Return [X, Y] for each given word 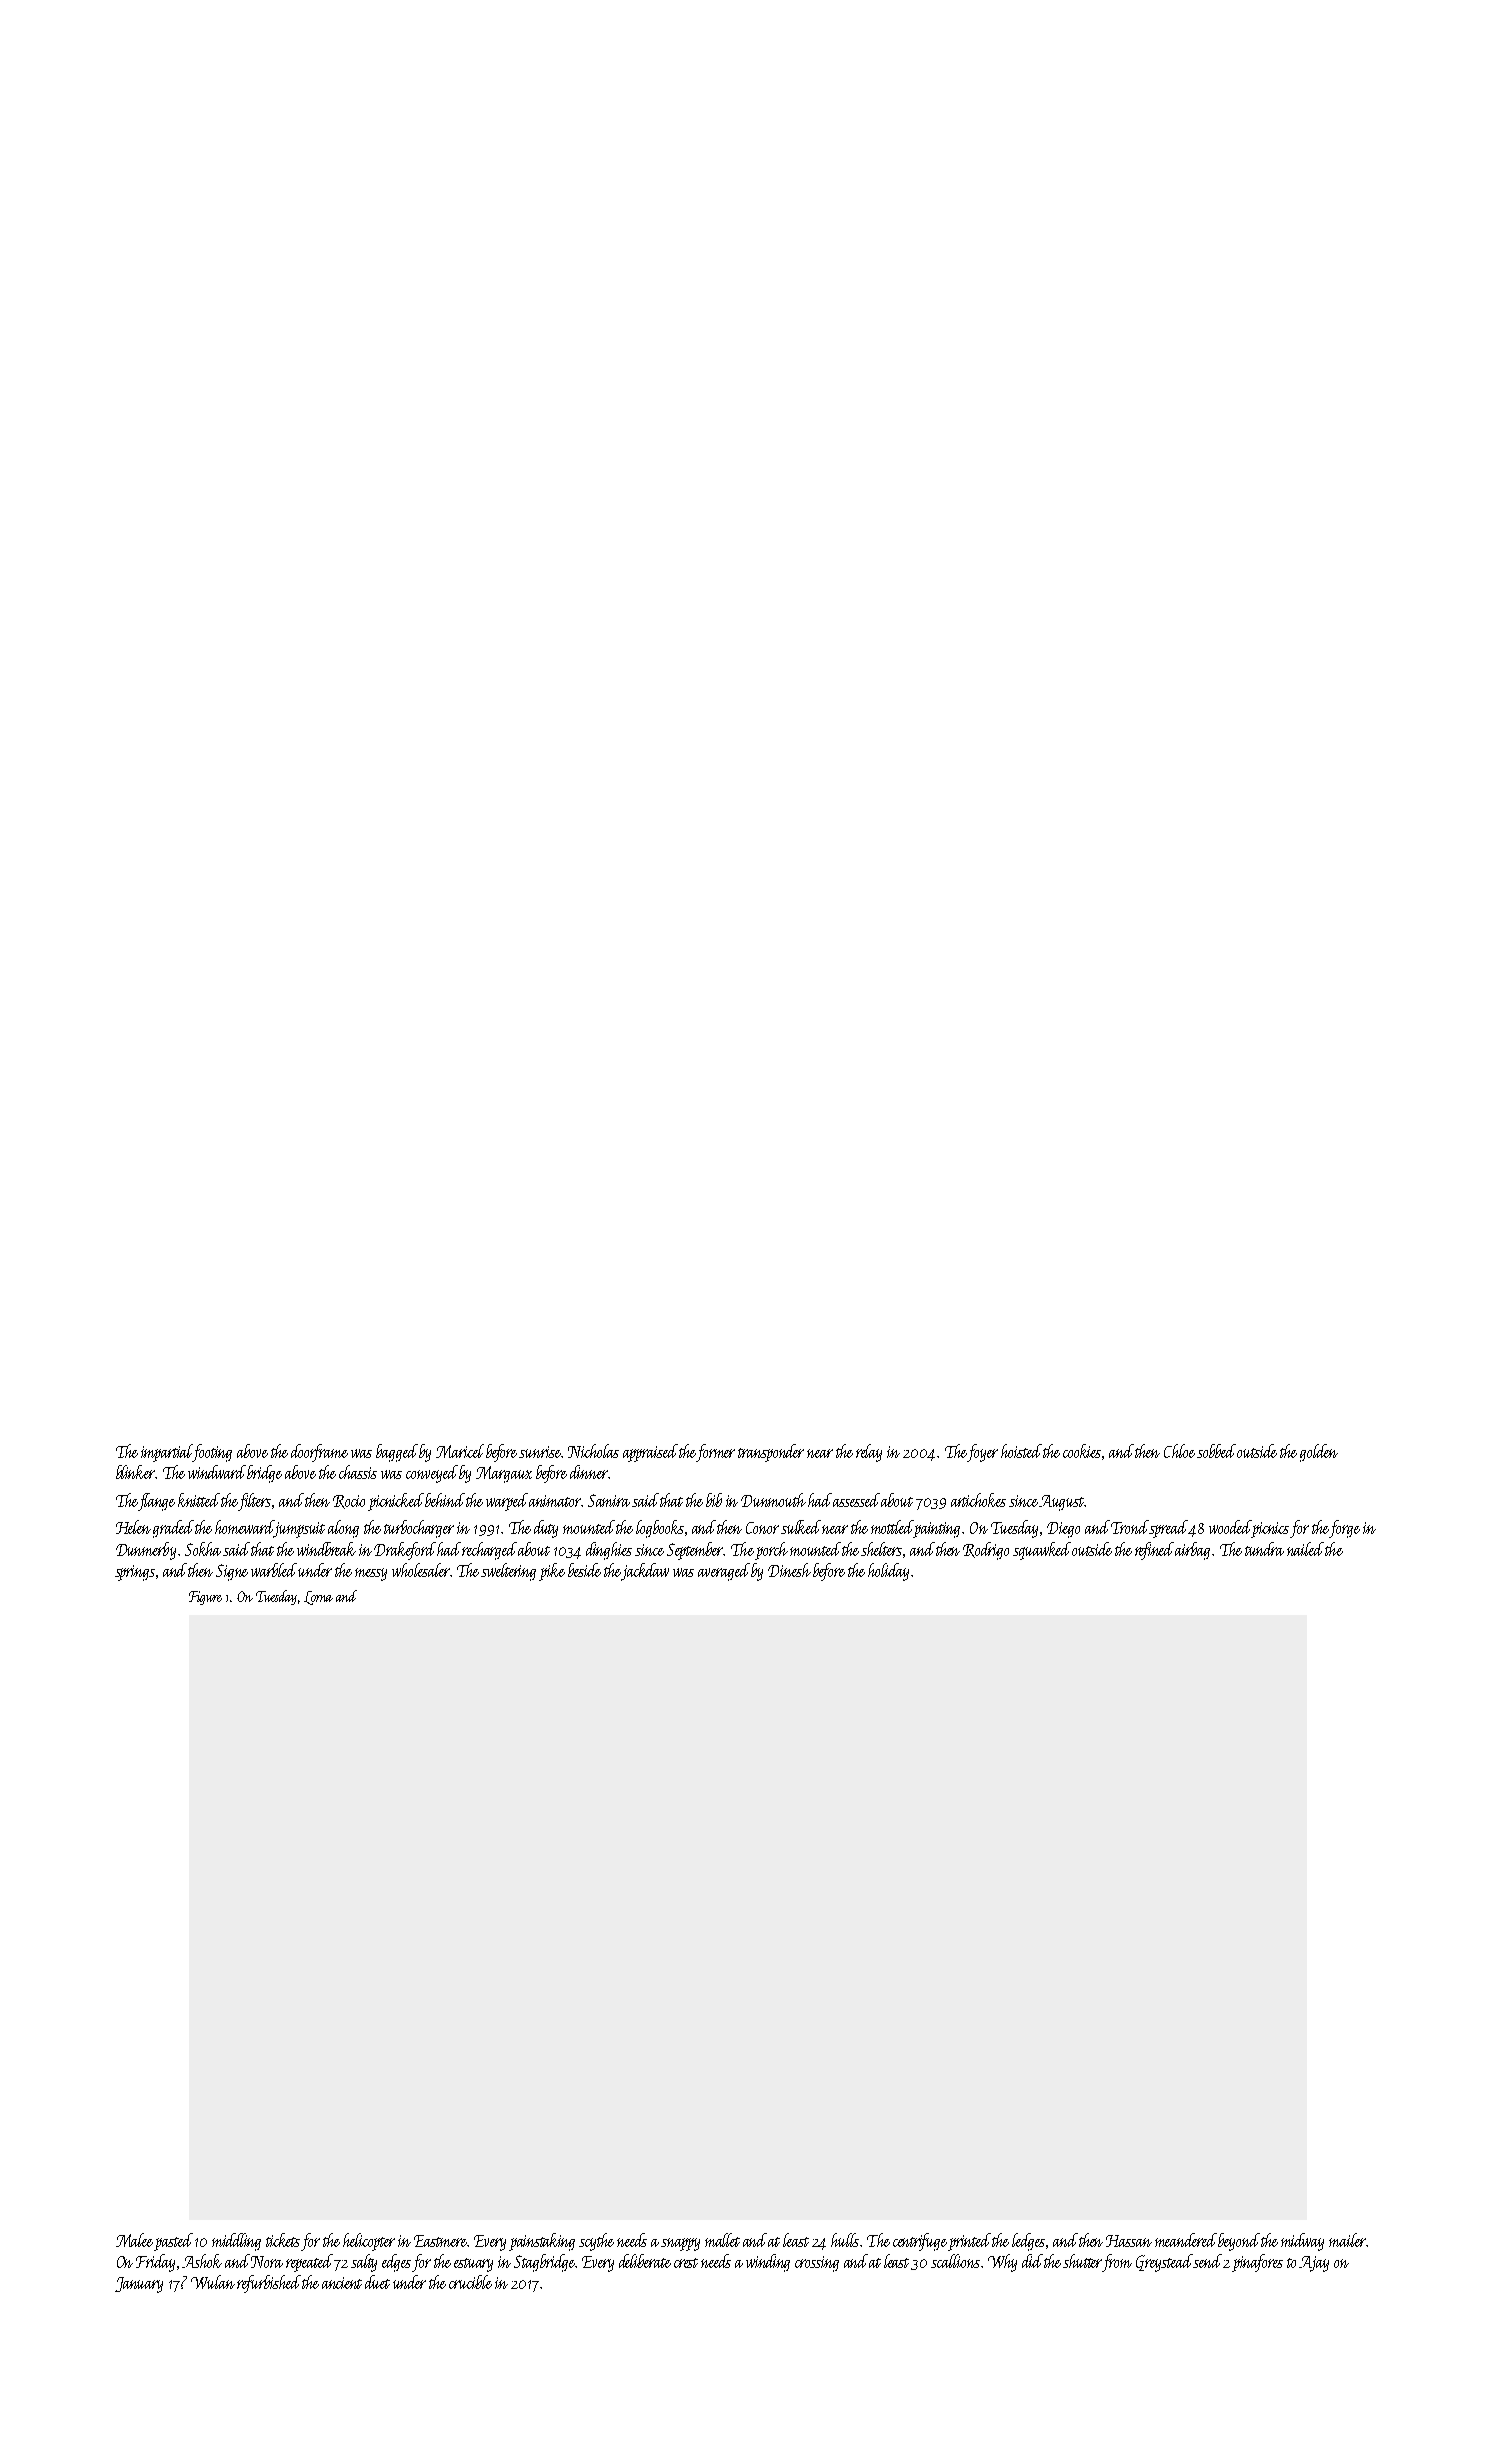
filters [255, 1502]
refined [1155, 1551]
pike [552, 1572]
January [139, 2285]
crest [686, 2263]
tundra [1264, 1549]
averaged [724, 1572]
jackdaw [645, 1572]
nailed [1305, 1549]
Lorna [318, 1598]
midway [1302, 2242]
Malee [134, 2240]
